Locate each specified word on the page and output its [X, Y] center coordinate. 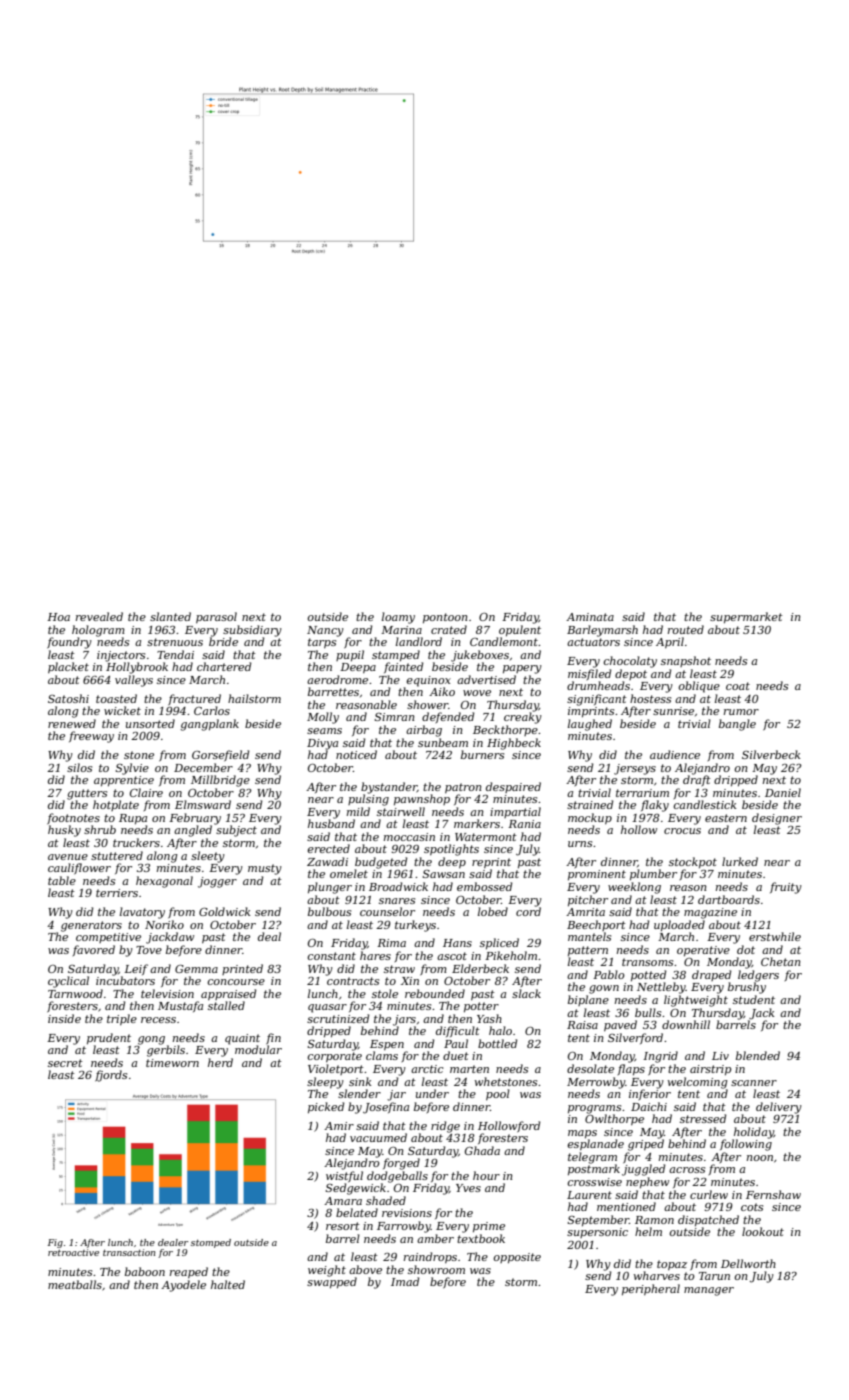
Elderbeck [480, 968]
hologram [98, 631]
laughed [590, 725]
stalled [226, 1005]
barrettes [333, 691]
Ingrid [660, 1057]
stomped [211, 1243]
